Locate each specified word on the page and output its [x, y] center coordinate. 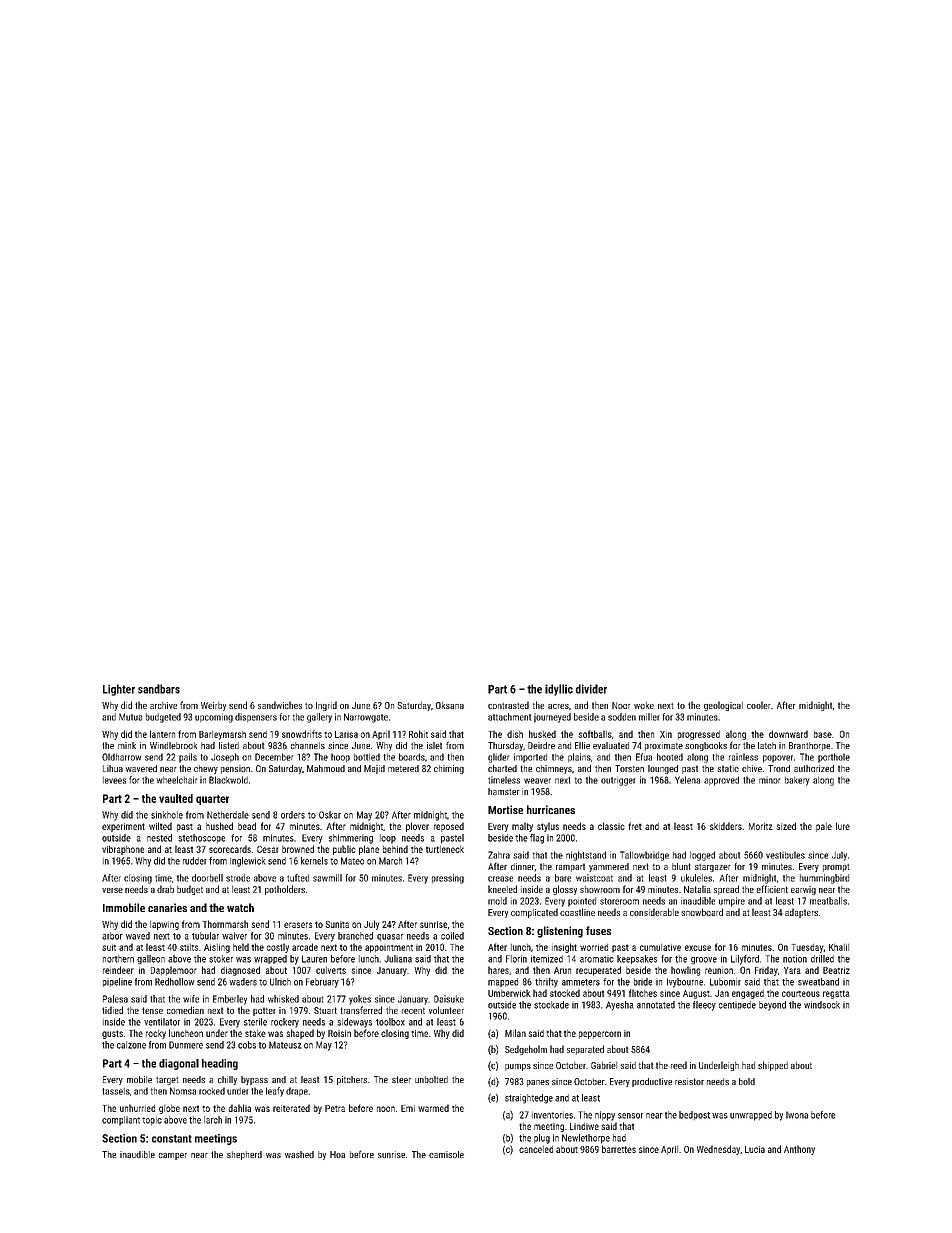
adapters [801, 913]
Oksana [450, 705]
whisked [283, 999]
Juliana [398, 959]
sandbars [159, 689]
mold [497, 901]
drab [165, 889]
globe [169, 1109]
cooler [758, 705]
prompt [836, 868]
